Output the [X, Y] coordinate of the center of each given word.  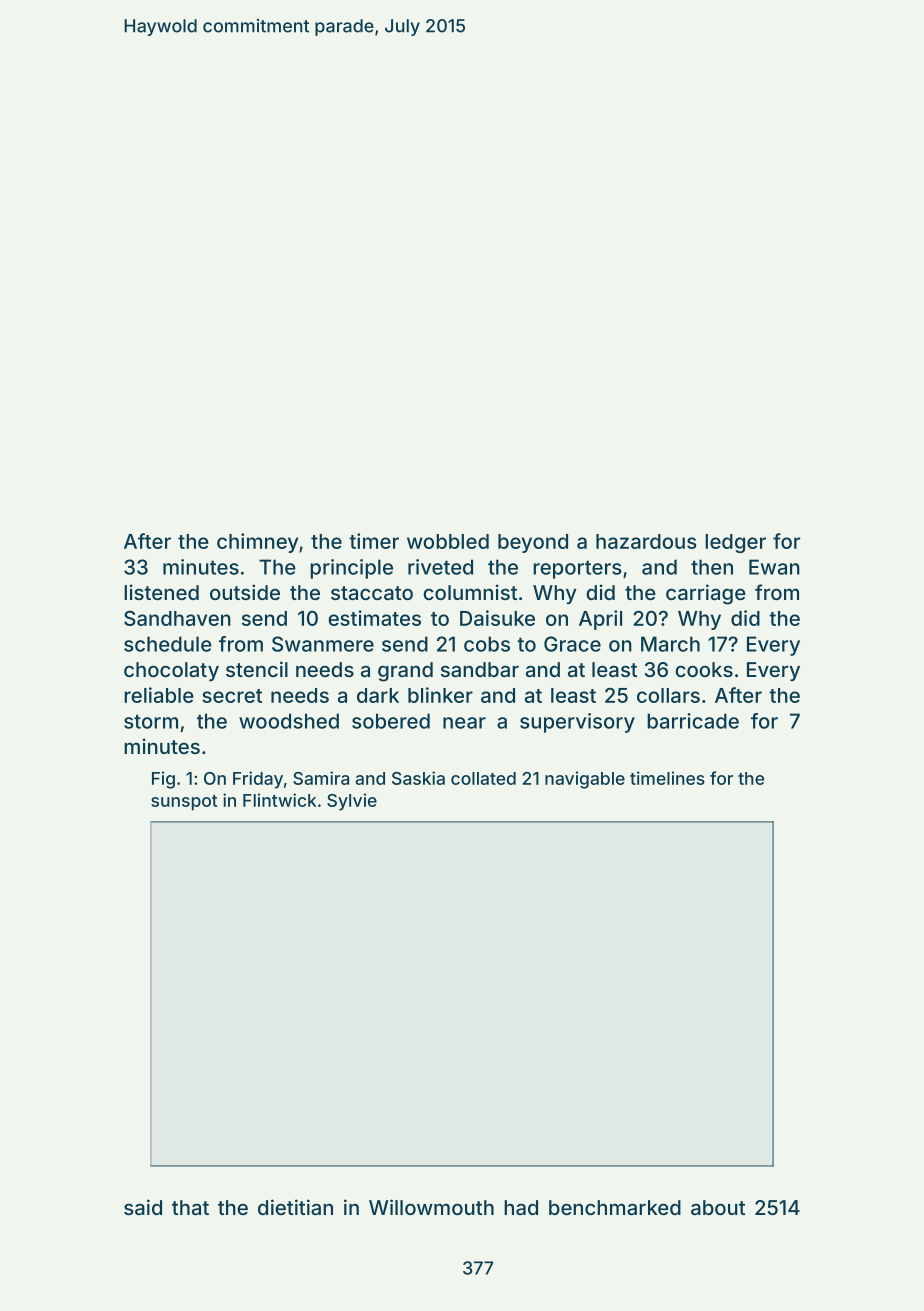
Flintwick [280, 800]
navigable [585, 780]
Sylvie [352, 802]
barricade [693, 721]
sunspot [184, 803]
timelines [667, 778]
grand [405, 672]
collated [483, 778]
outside [245, 592]
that [190, 1207]
